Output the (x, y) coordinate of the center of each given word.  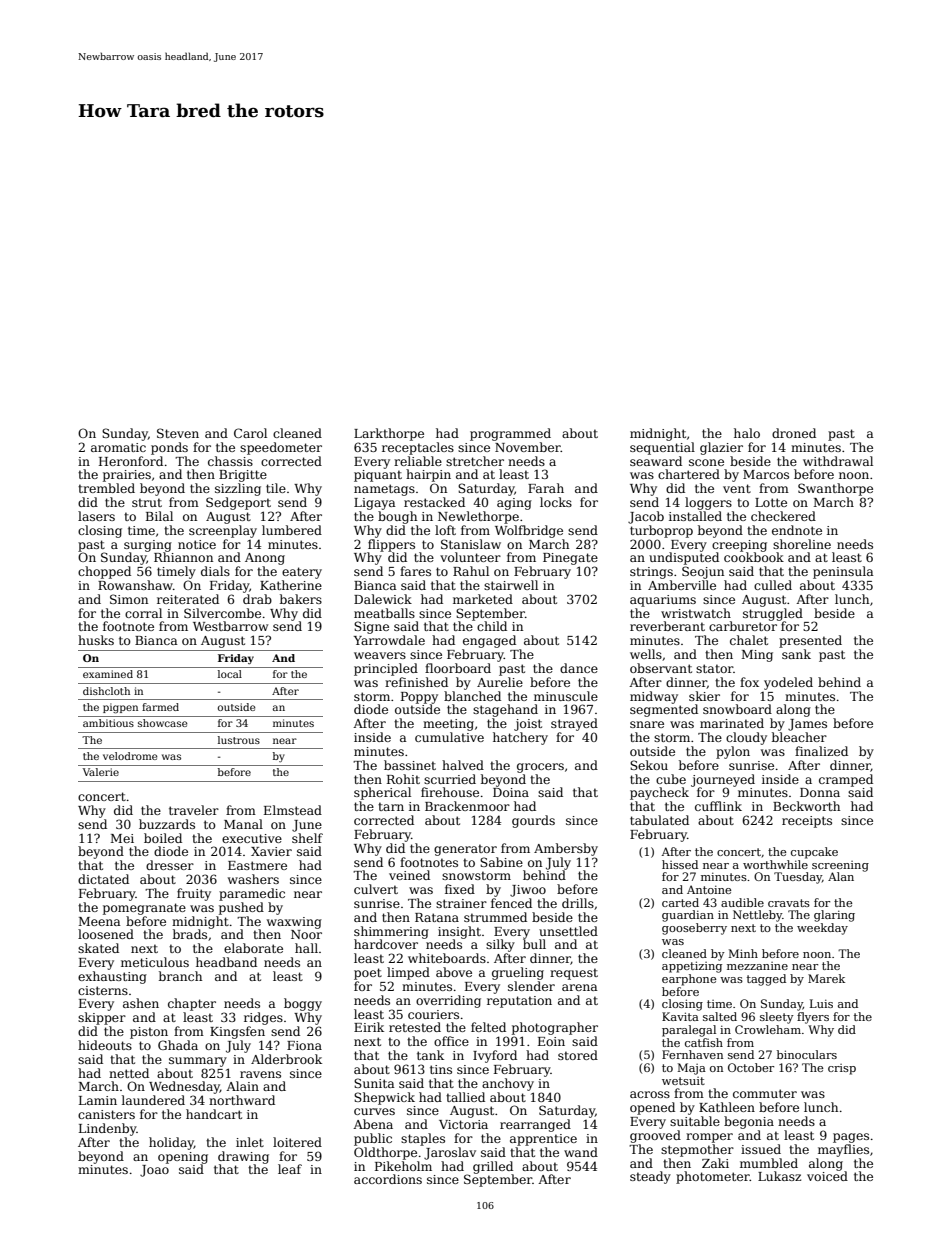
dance (579, 668)
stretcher (475, 461)
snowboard (737, 709)
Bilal (159, 516)
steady (650, 1177)
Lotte (771, 502)
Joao (154, 1171)
